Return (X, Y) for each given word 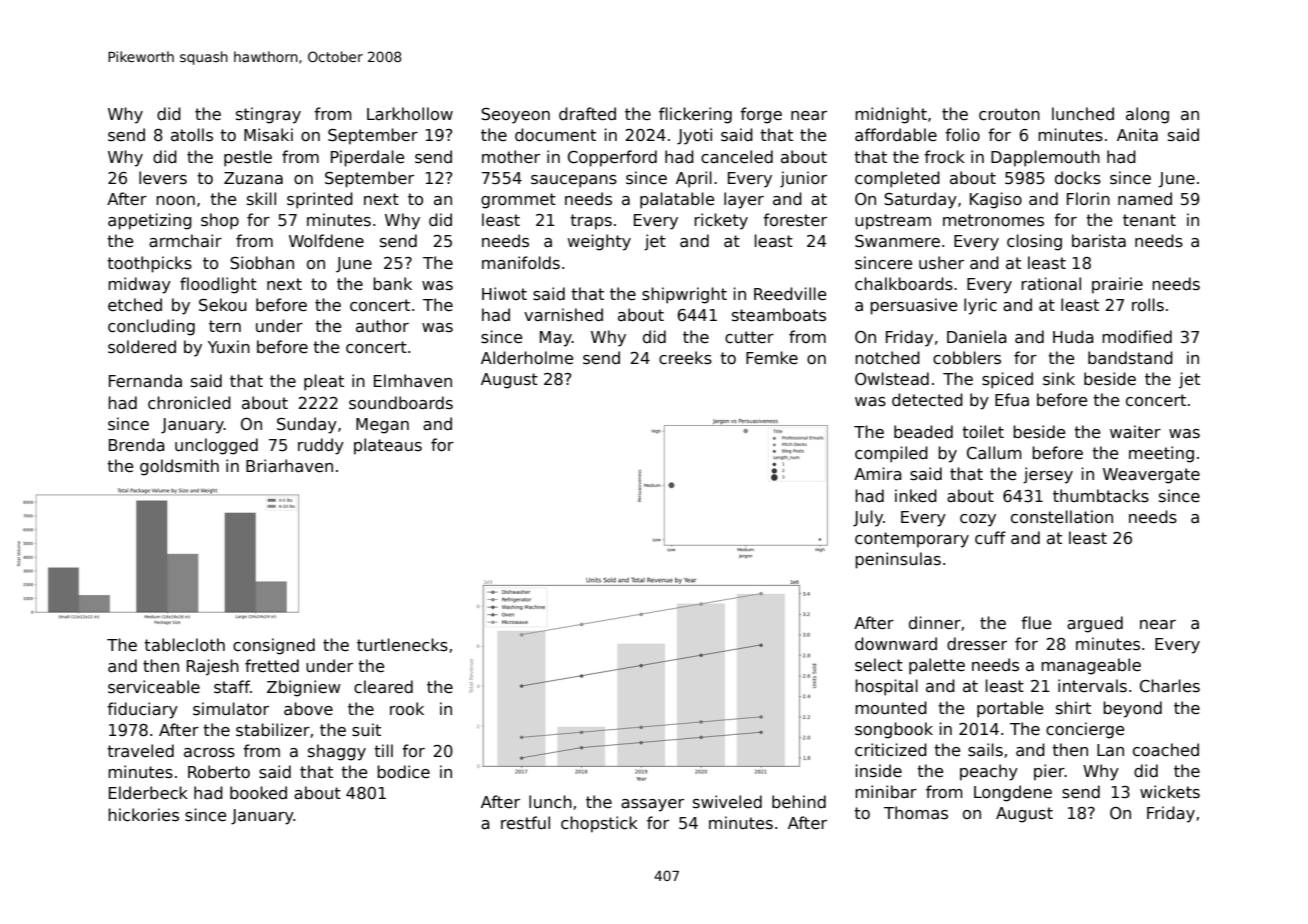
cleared (383, 686)
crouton (1009, 114)
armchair (185, 241)
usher (941, 263)
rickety (721, 221)
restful (525, 822)
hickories (143, 815)
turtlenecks (402, 645)
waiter (1135, 432)
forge (761, 115)
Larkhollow (410, 114)
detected (927, 400)
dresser (977, 644)
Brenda (137, 445)
